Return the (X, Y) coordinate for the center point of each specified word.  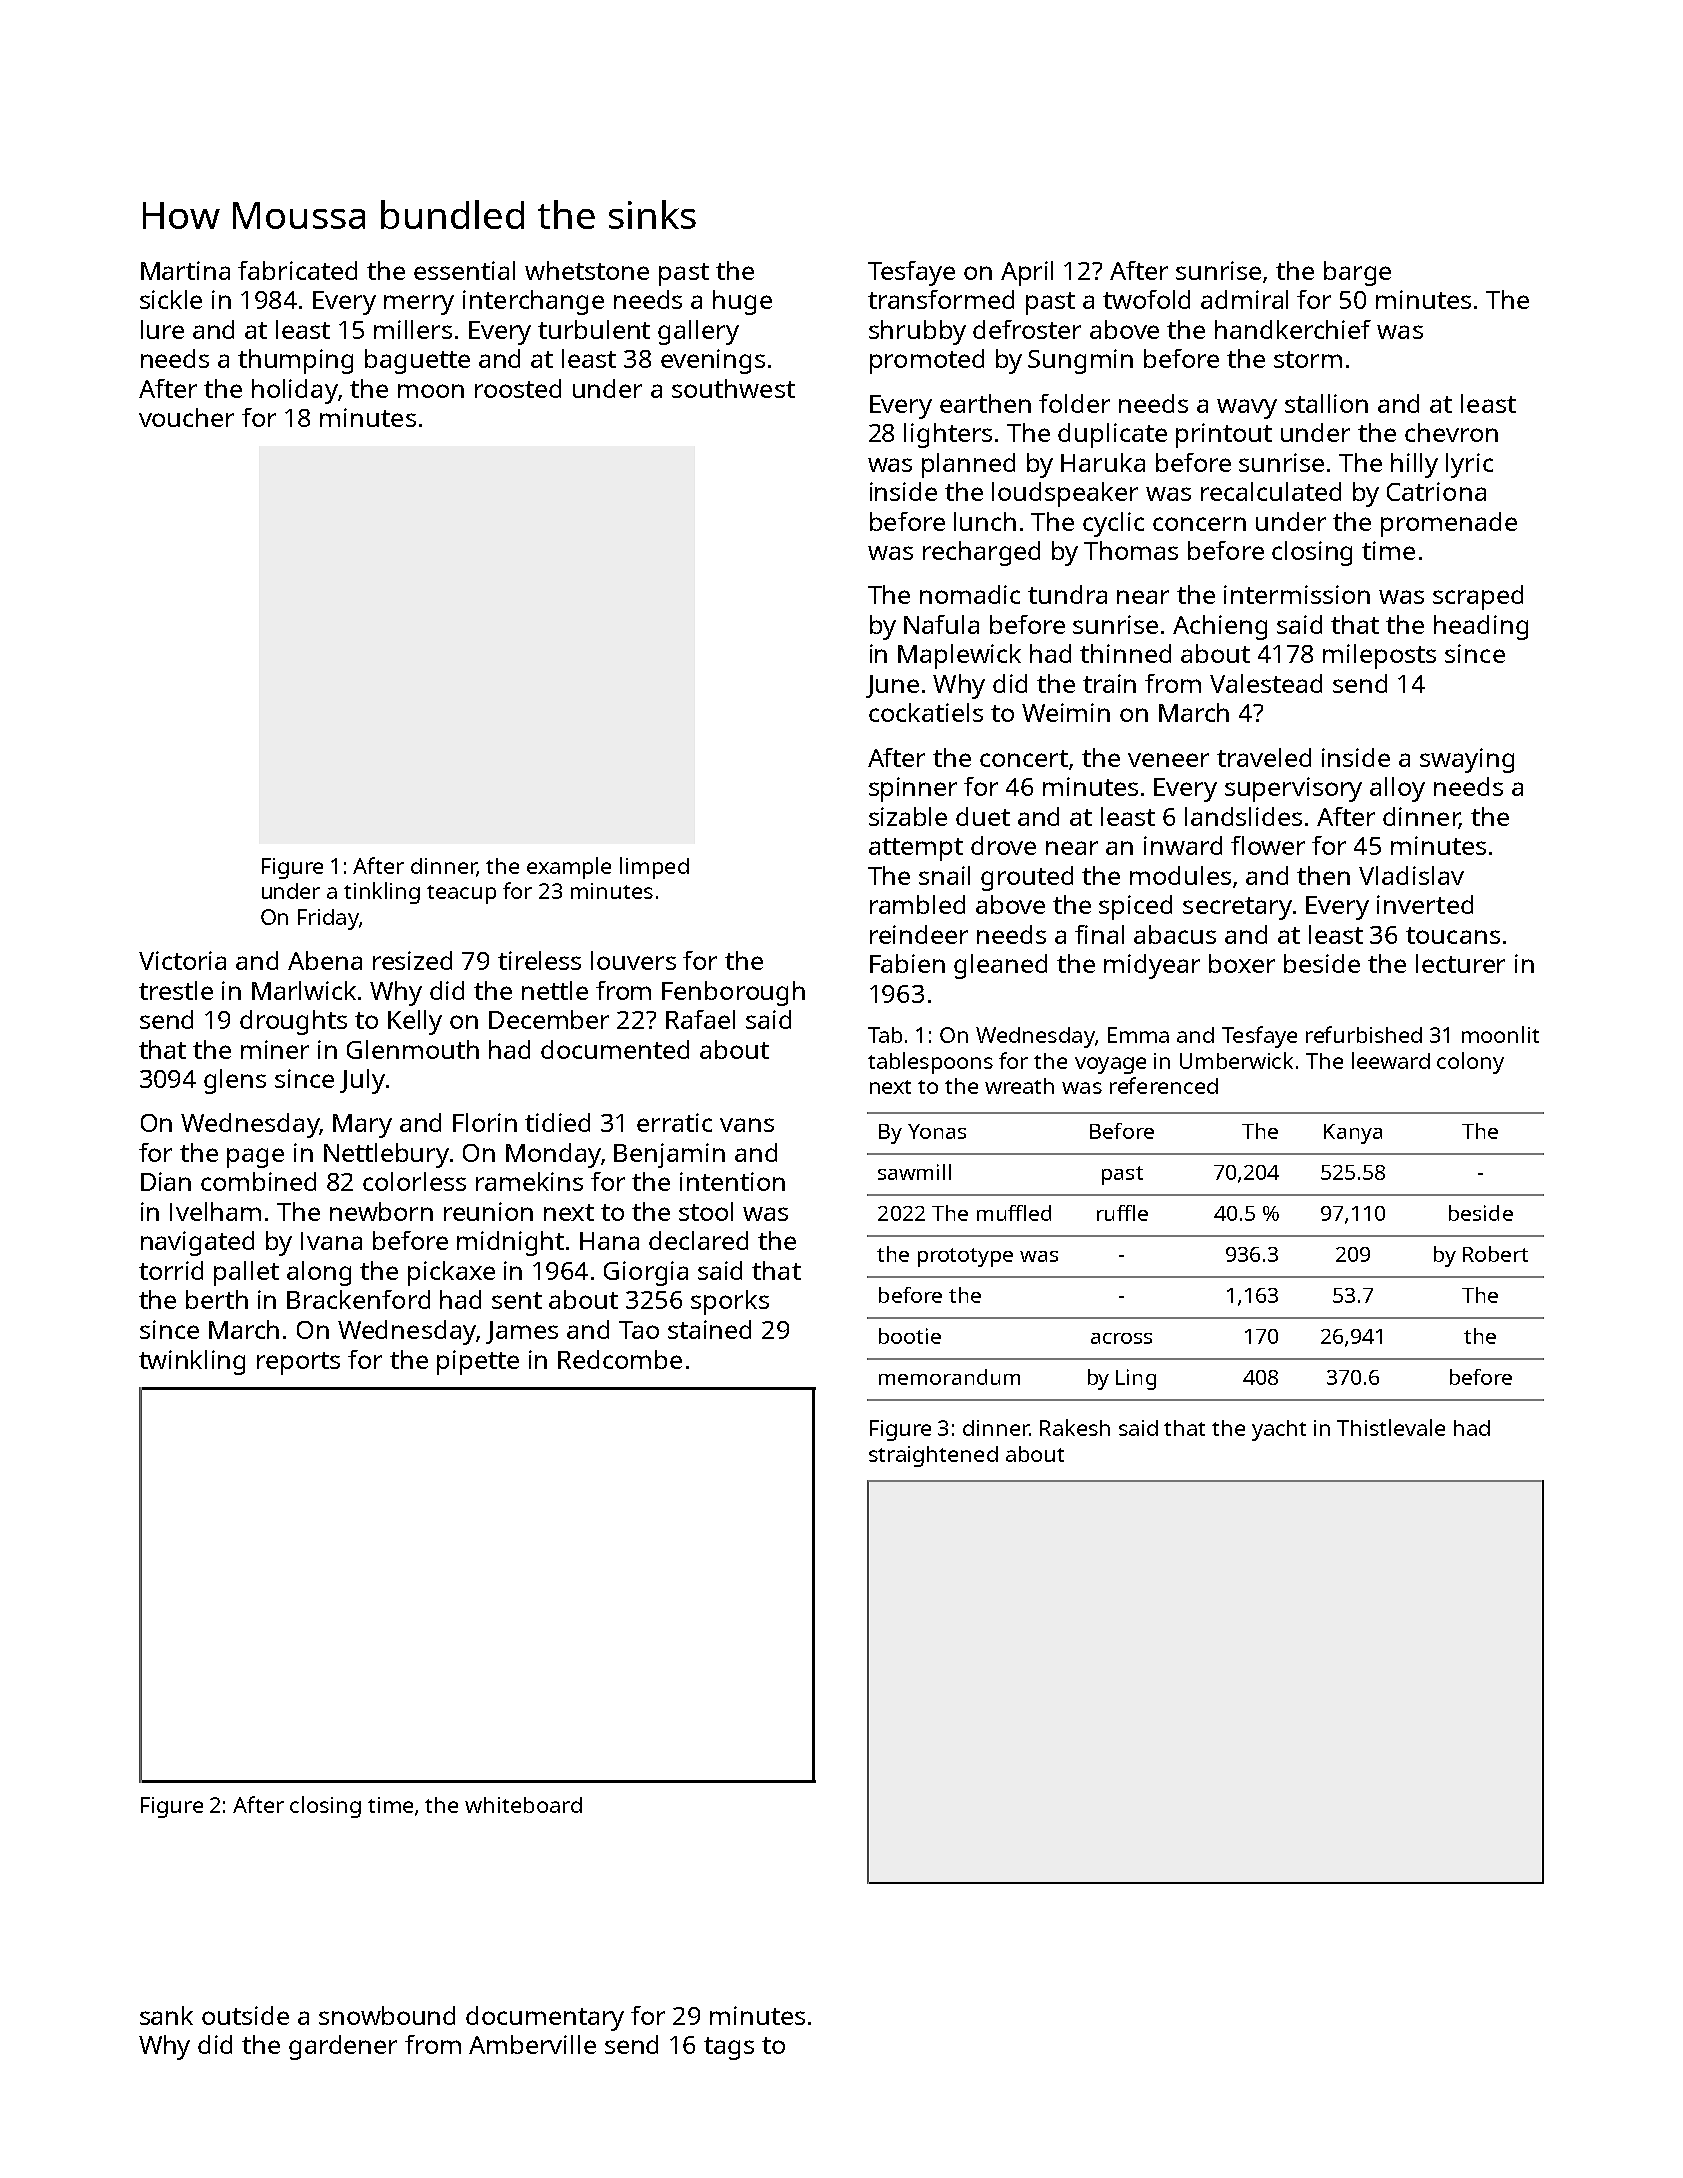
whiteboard (523, 1805)
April (1027, 273)
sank (166, 2015)
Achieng (1220, 627)
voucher (186, 417)
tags (729, 2048)
